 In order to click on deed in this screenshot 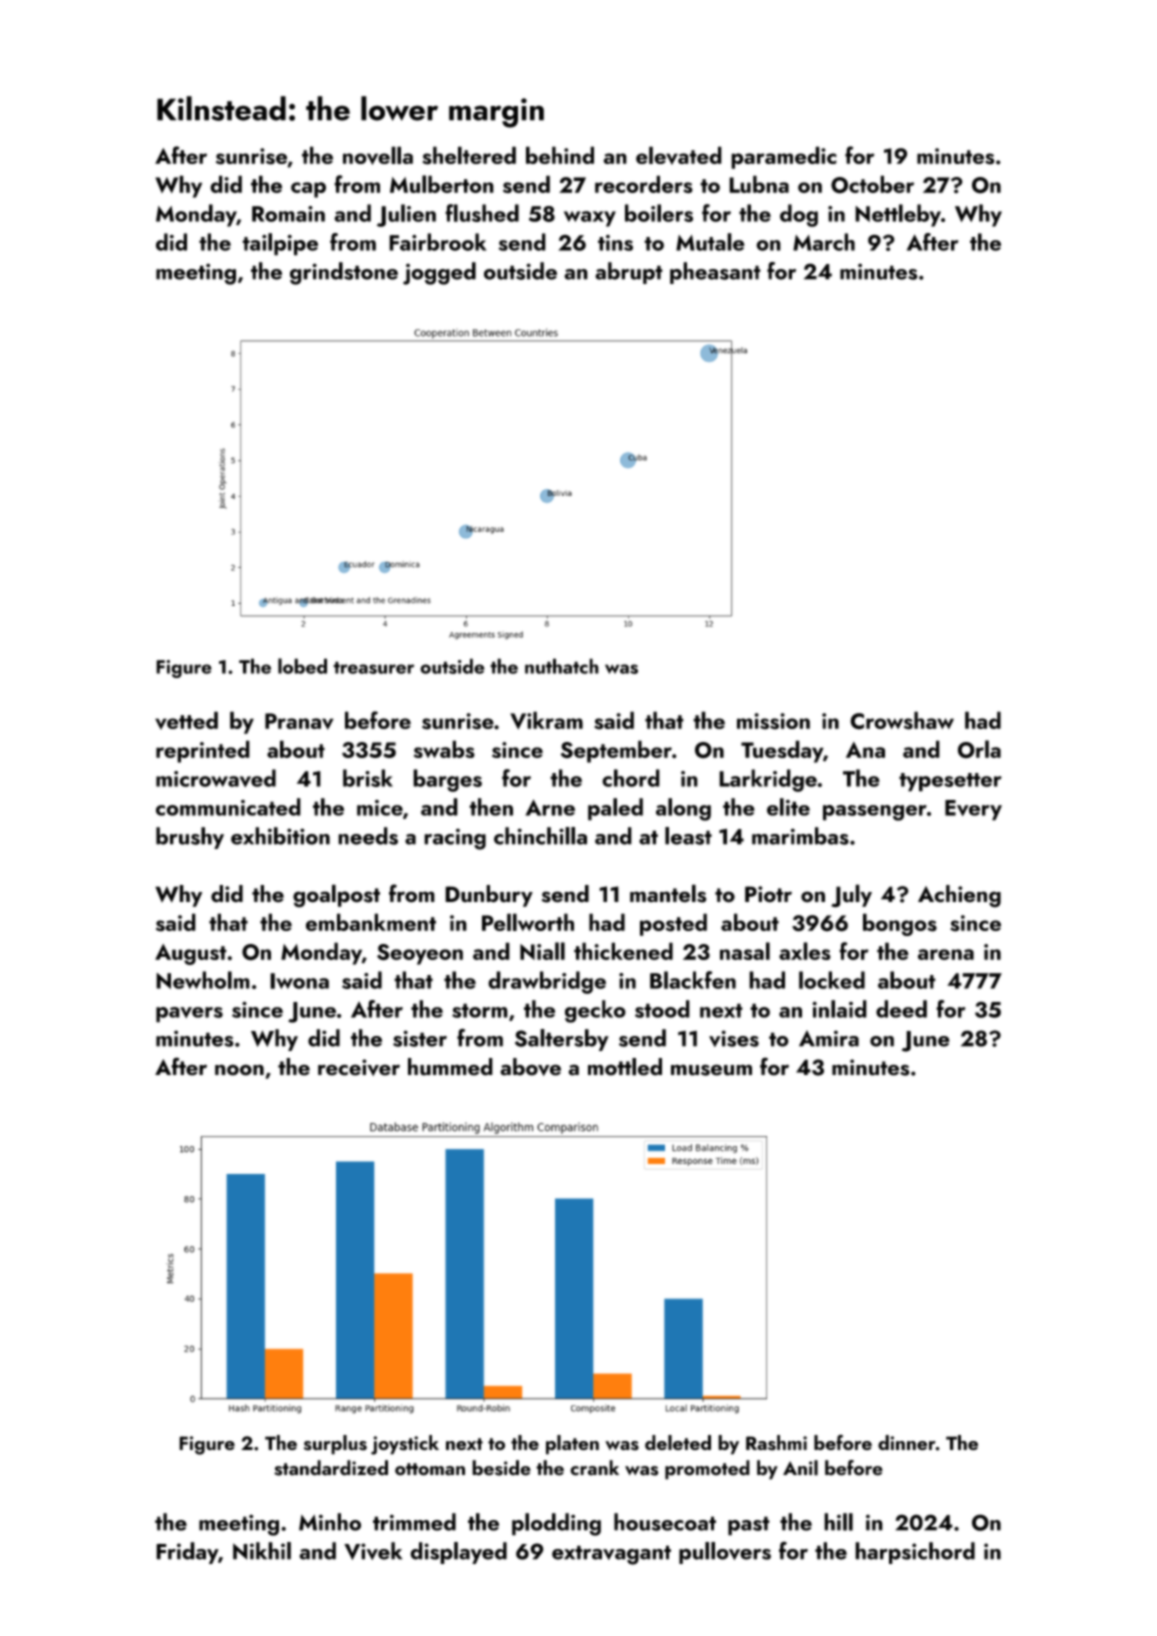, I will do `click(901, 1009)`.
